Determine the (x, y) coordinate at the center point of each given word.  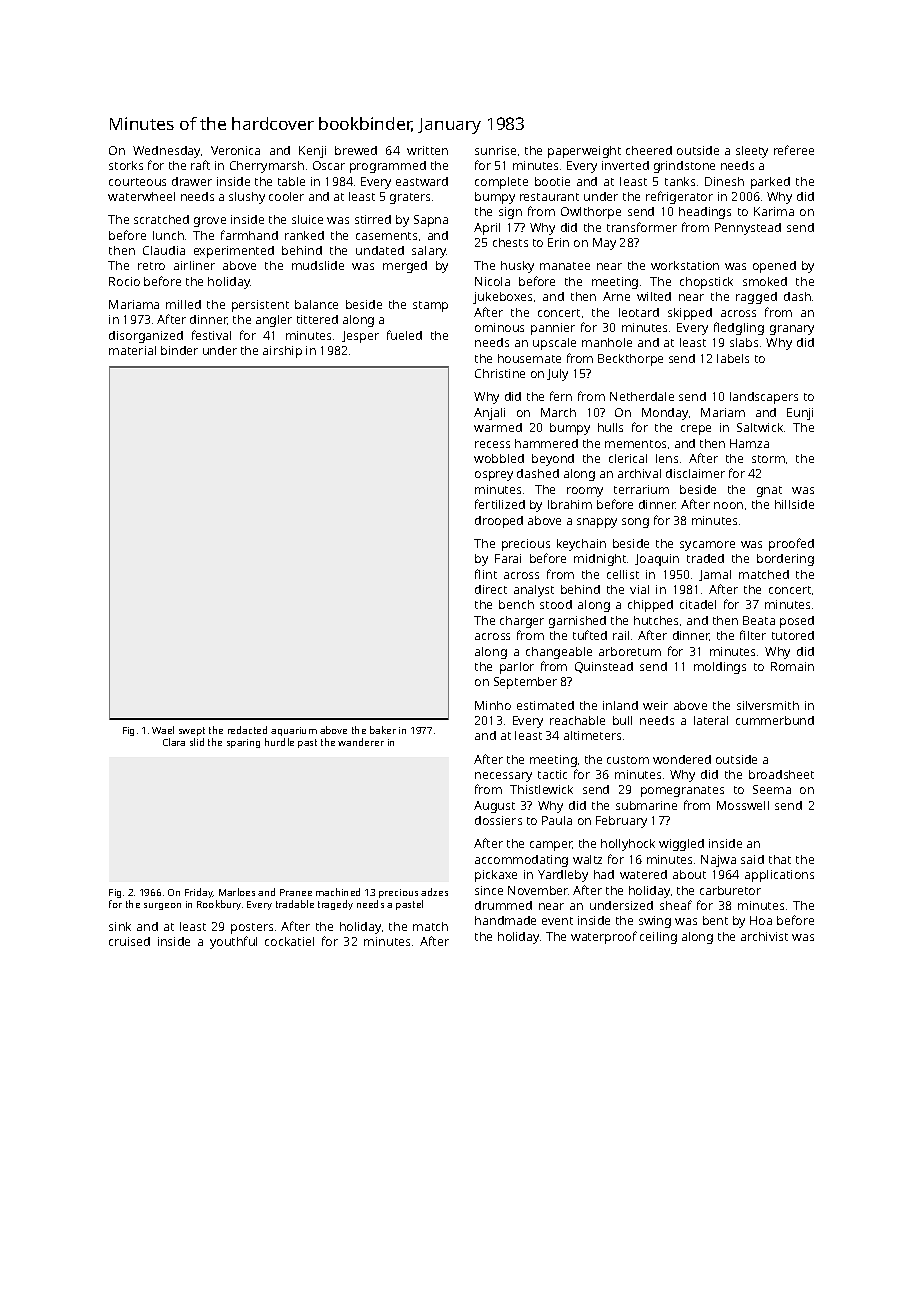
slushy (247, 198)
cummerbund (775, 720)
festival (211, 335)
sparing (243, 743)
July (557, 375)
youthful (233, 942)
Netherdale (642, 396)
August (494, 807)
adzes (434, 892)
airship (282, 352)
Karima (774, 211)
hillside (794, 504)
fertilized (500, 504)
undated (380, 250)
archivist (764, 936)
